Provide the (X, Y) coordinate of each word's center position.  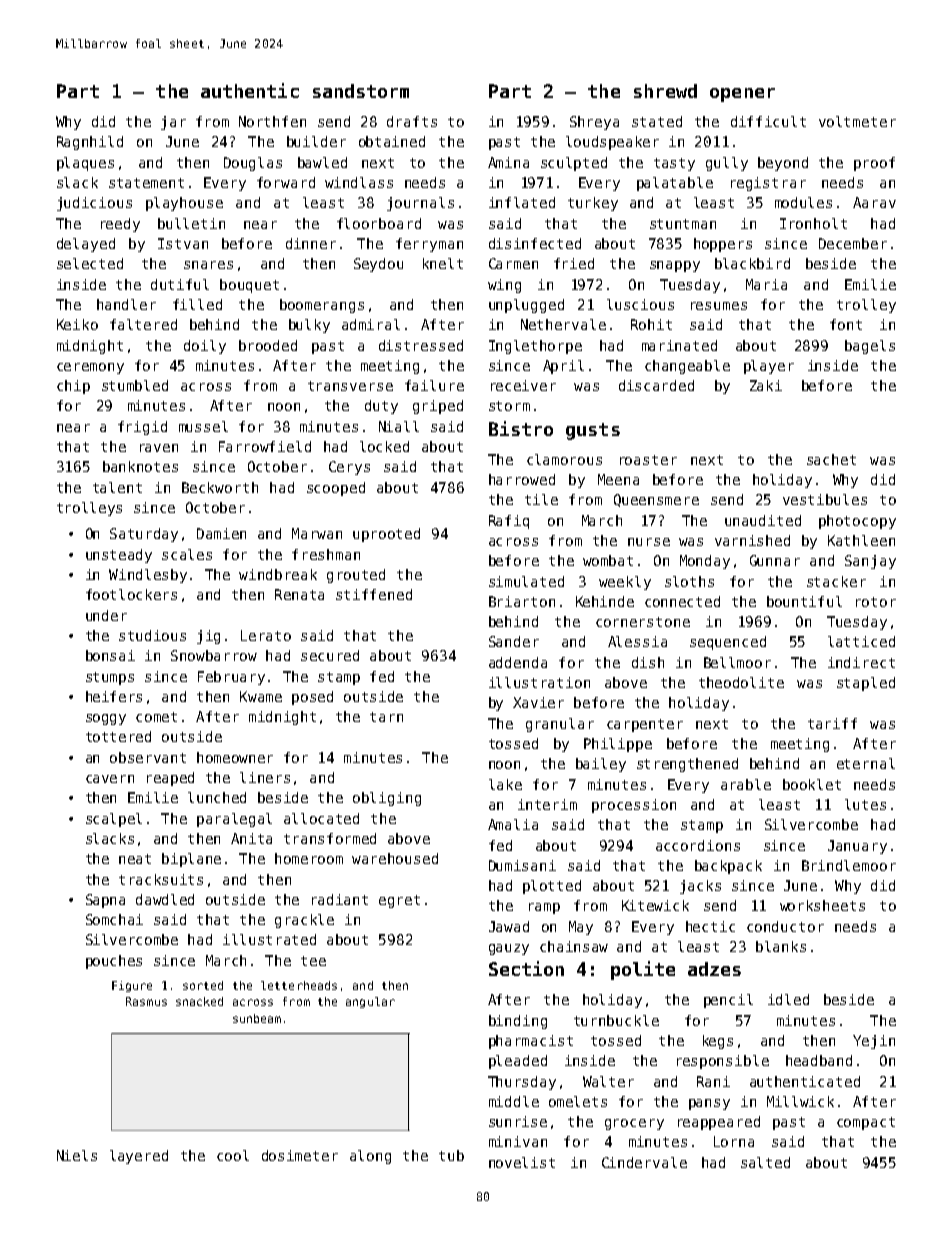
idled (788, 999)
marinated (679, 345)
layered (139, 1157)
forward (286, 182)
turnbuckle (616, 1020)
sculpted (574, 164)
